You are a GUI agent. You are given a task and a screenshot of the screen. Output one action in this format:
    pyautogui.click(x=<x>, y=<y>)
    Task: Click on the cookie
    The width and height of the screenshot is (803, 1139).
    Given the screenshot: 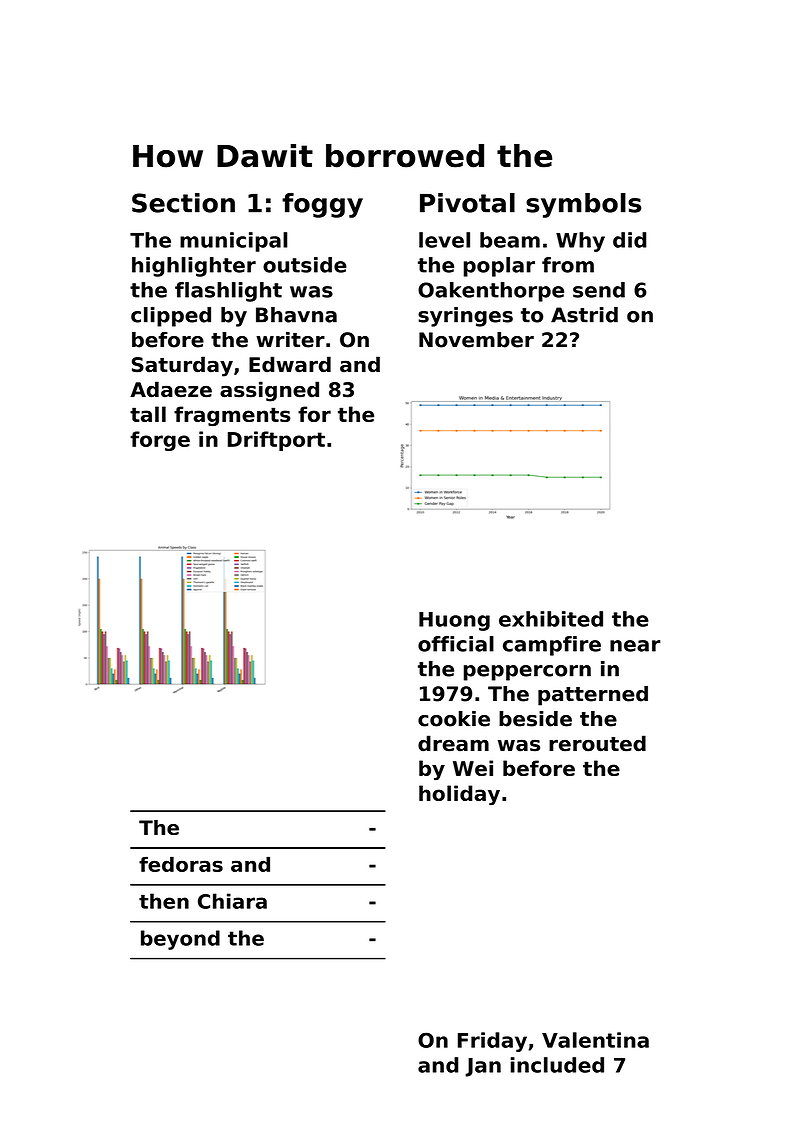 What is the action you would take?
    pyautogui.click(x=454, y=719)
